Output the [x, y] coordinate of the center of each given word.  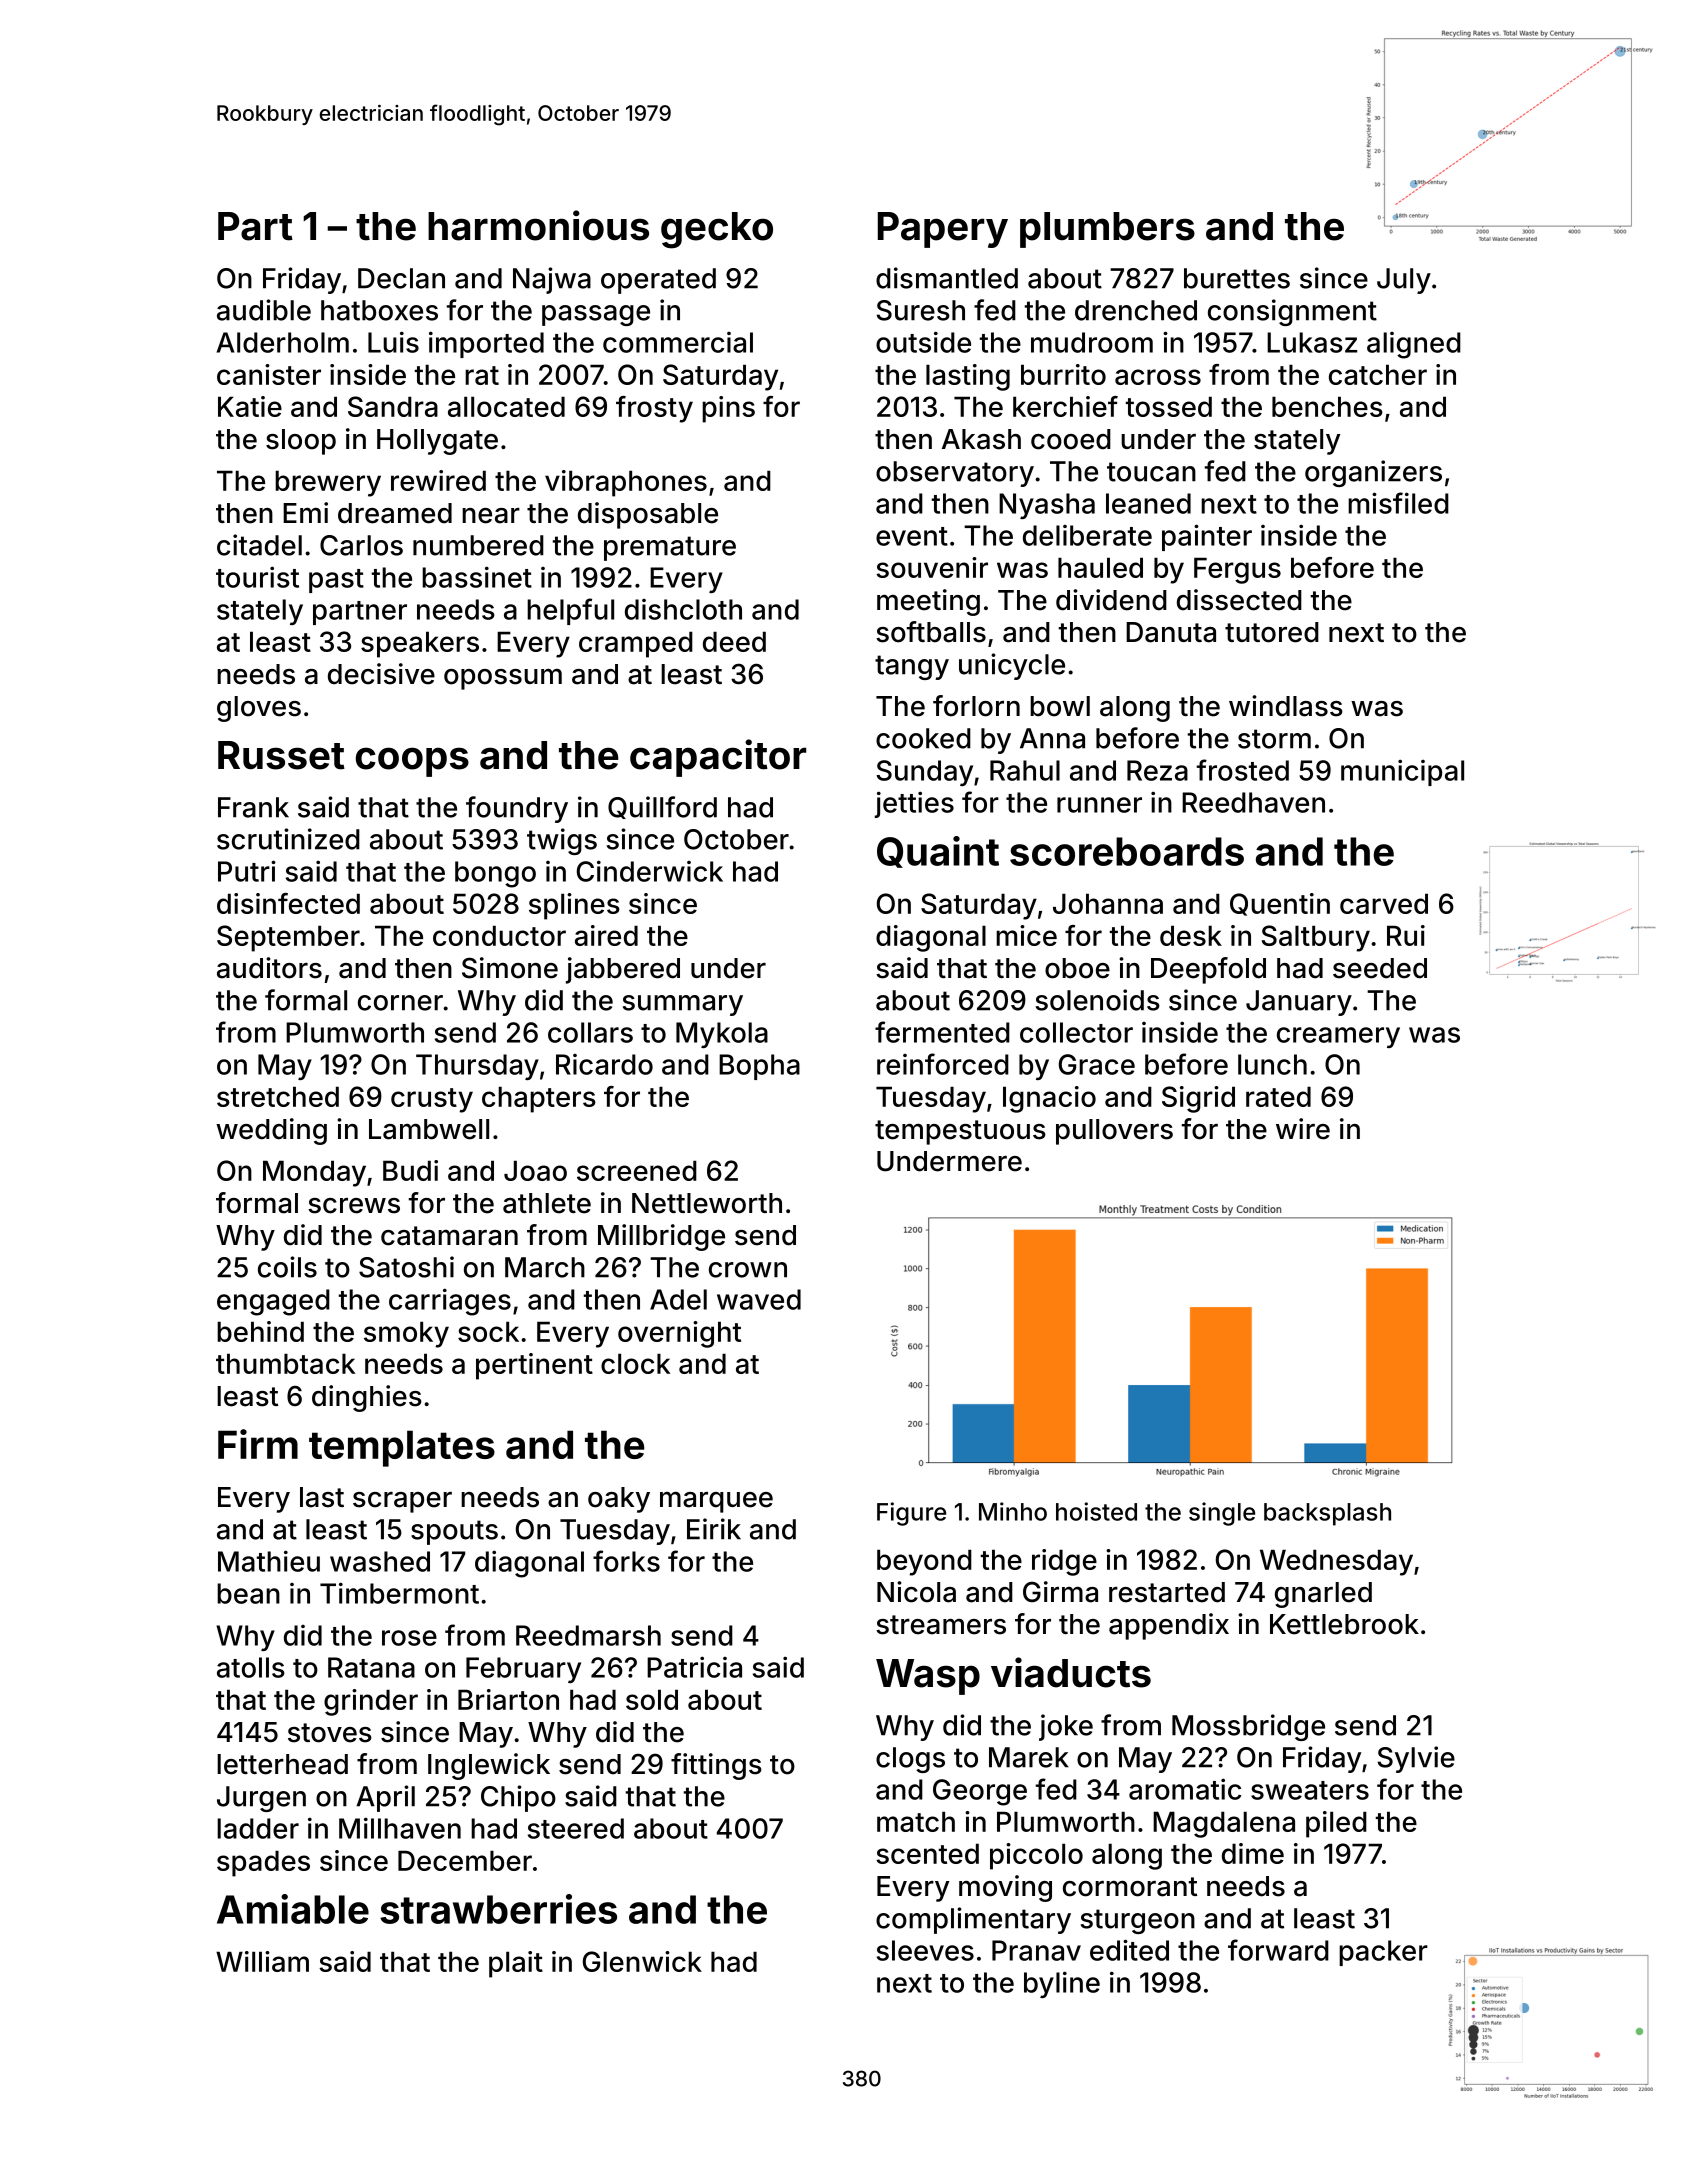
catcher [1378, 374]
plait [516, 1964]
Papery [943, 230]
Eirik [714, 1529]
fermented [942, 1032]
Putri [247, 871]
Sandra [393, 406]
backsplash [1327, 1514]
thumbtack [285, 1363]
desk [1191, 935]
